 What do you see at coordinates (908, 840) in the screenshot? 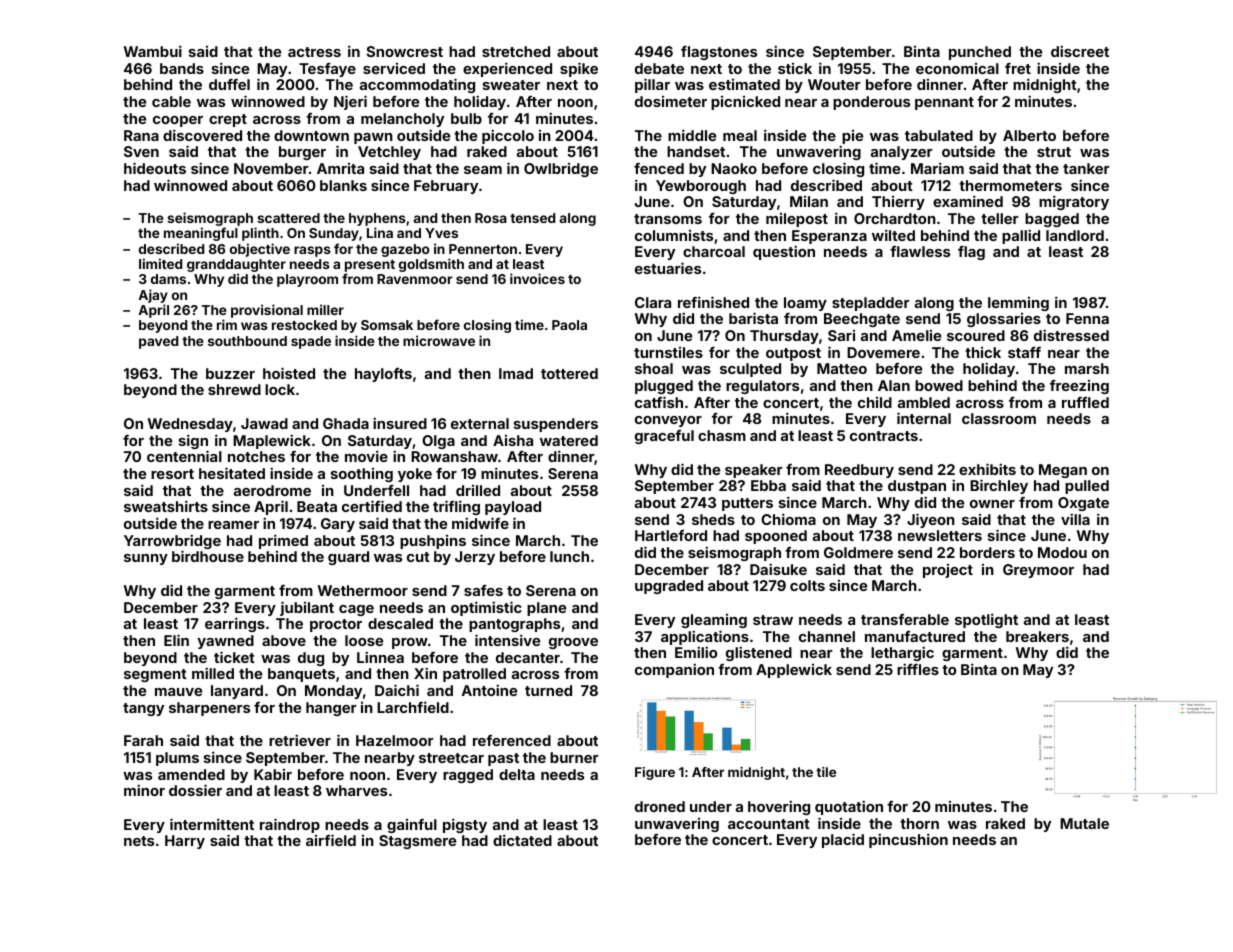
I see `pincushion` at bounding box center [908, 840].
